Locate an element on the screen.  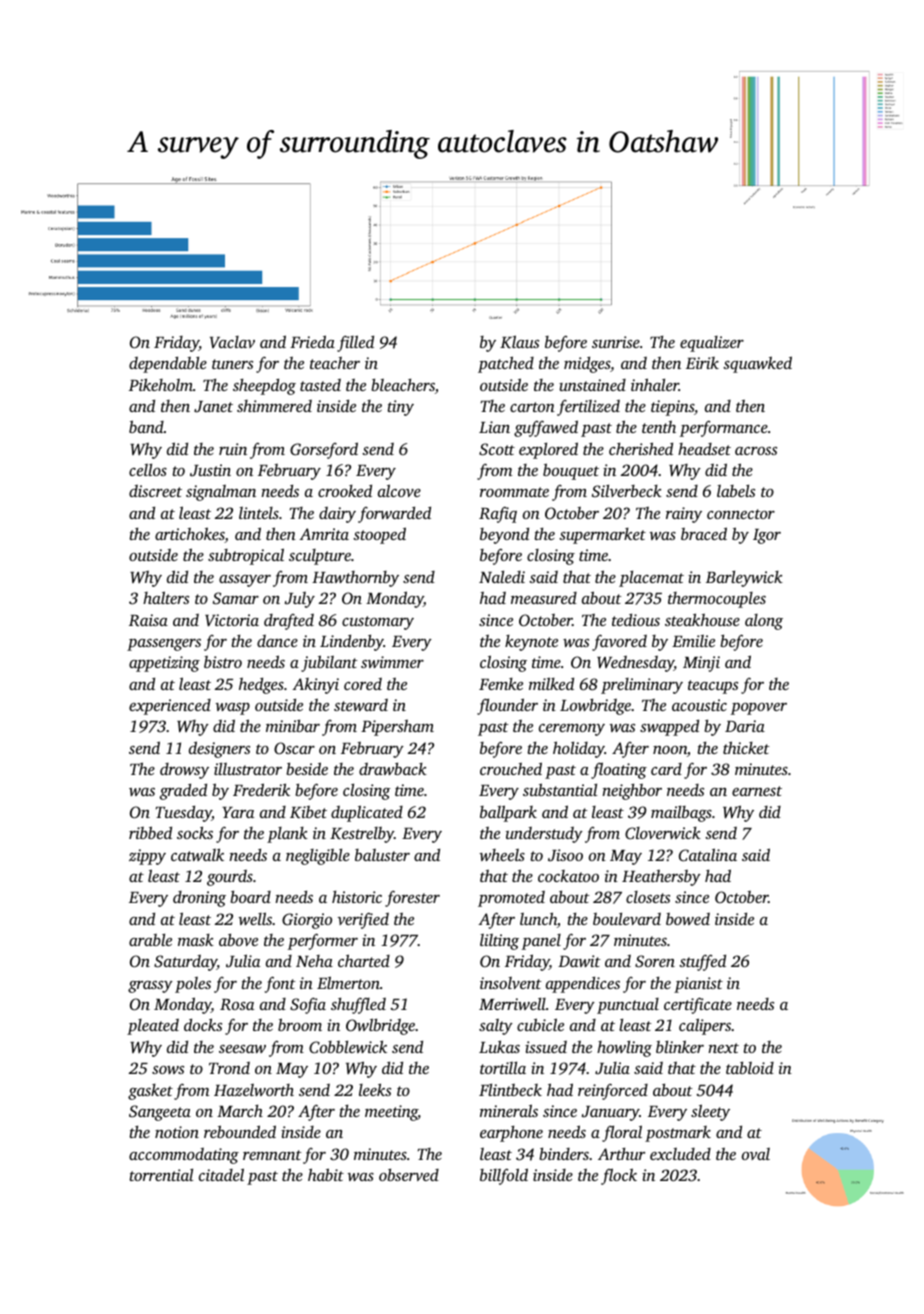
Frieda is located at coordinates (312, 341).
